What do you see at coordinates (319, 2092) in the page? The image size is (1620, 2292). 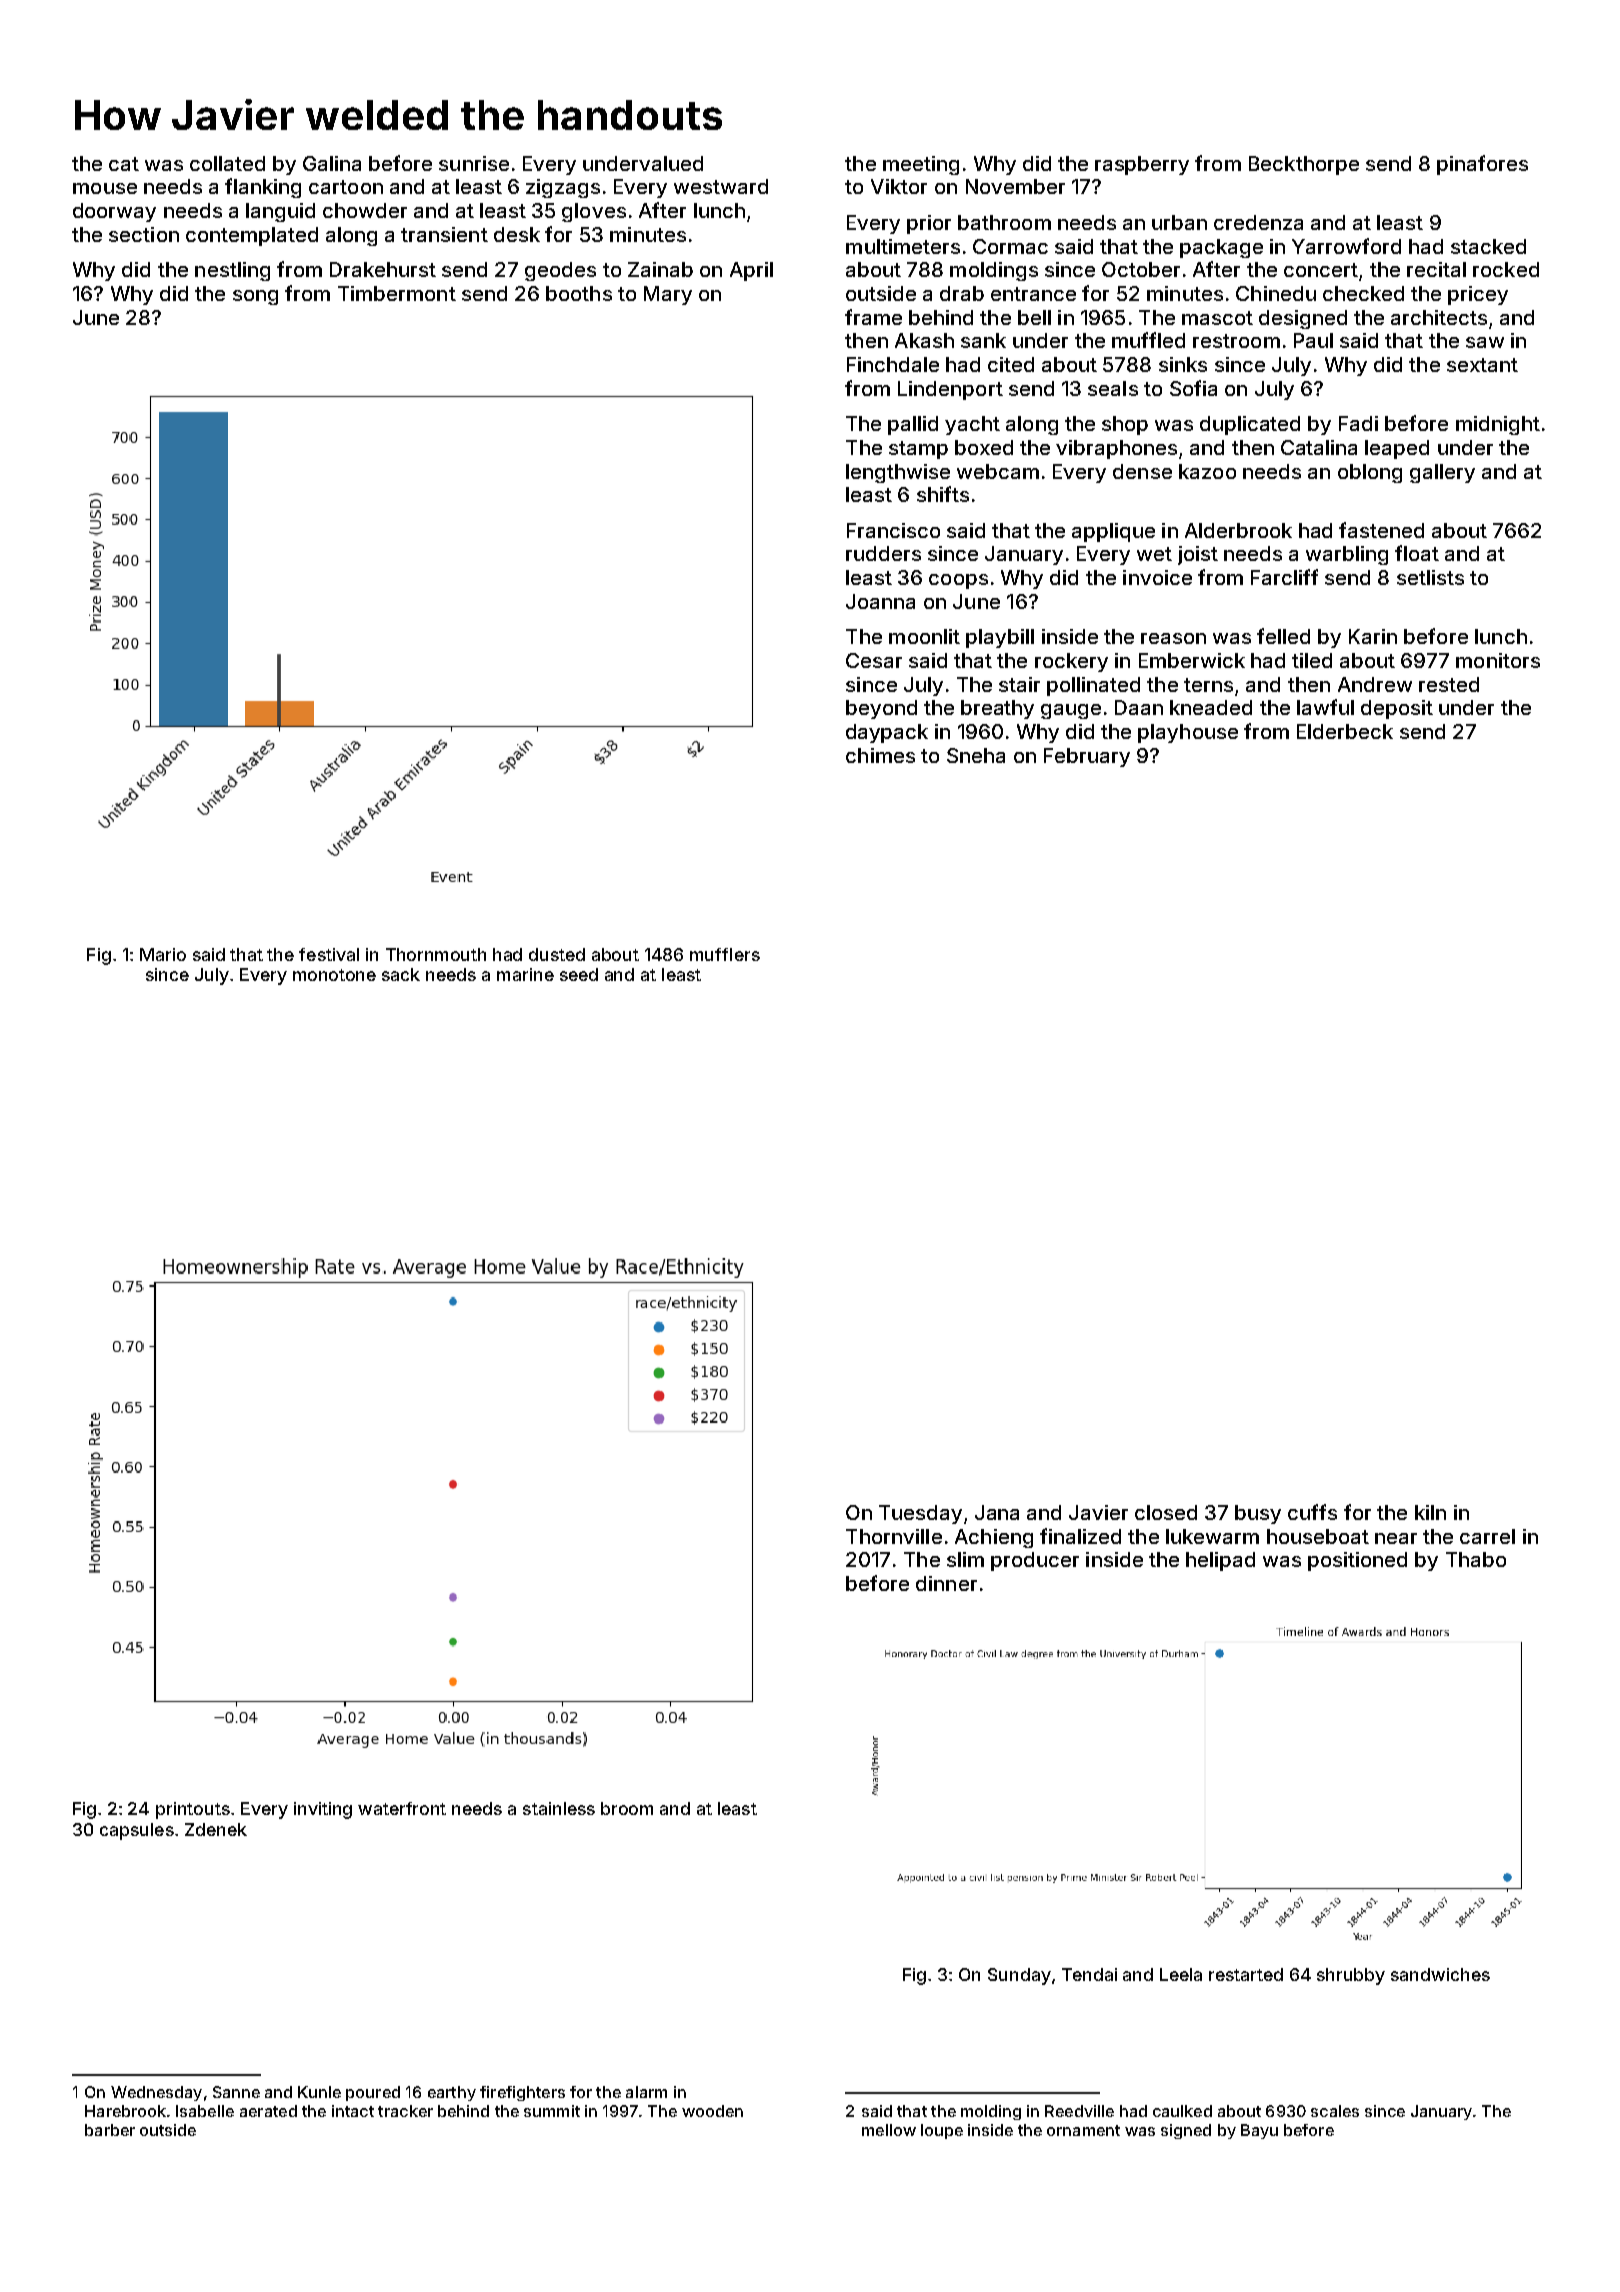 I see `Kunle` at bounding box center [319, 2092].
